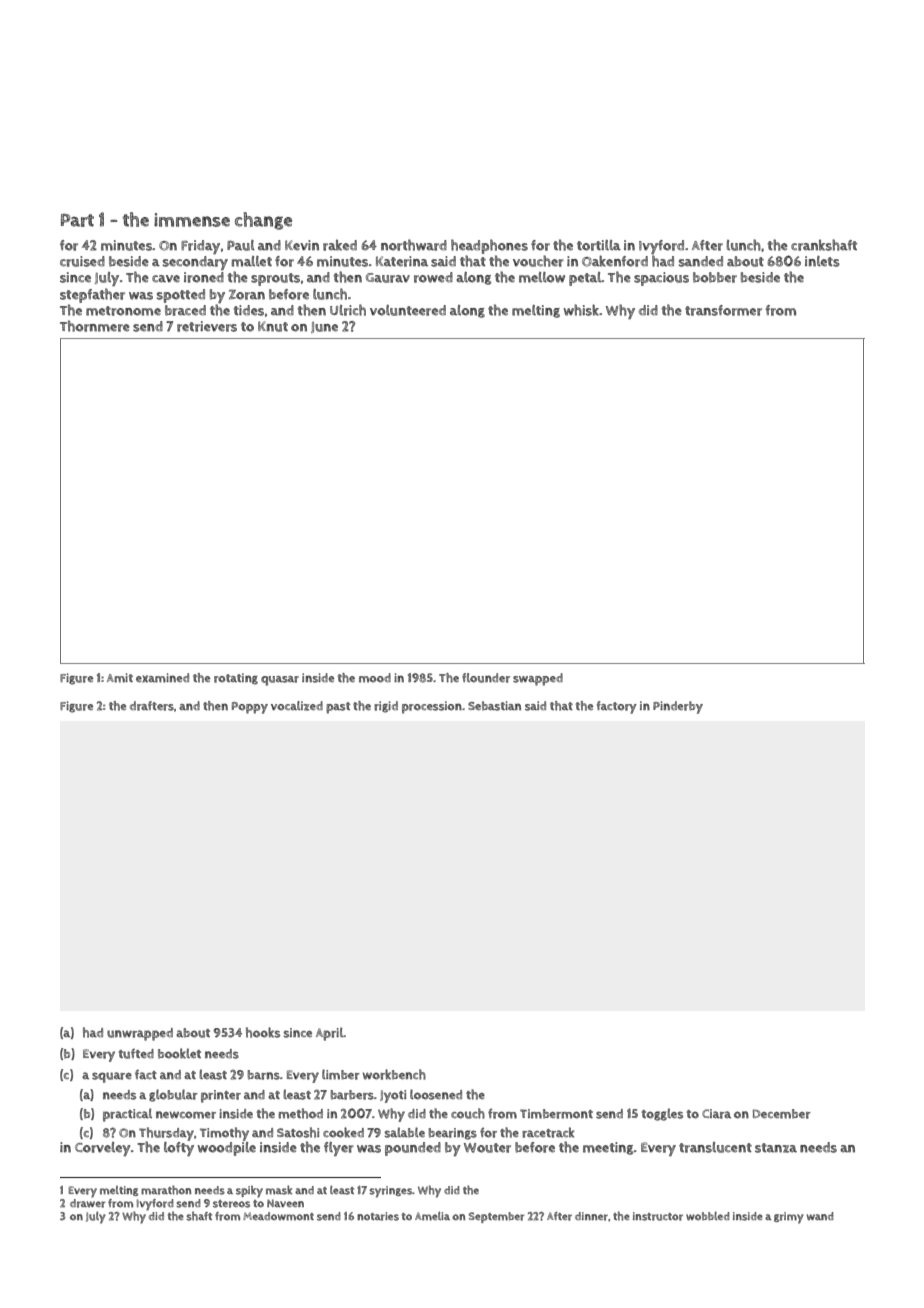 The width and height of the screenshot is (924, 1308). I want to click on Pinderby, so click(678, 707).
